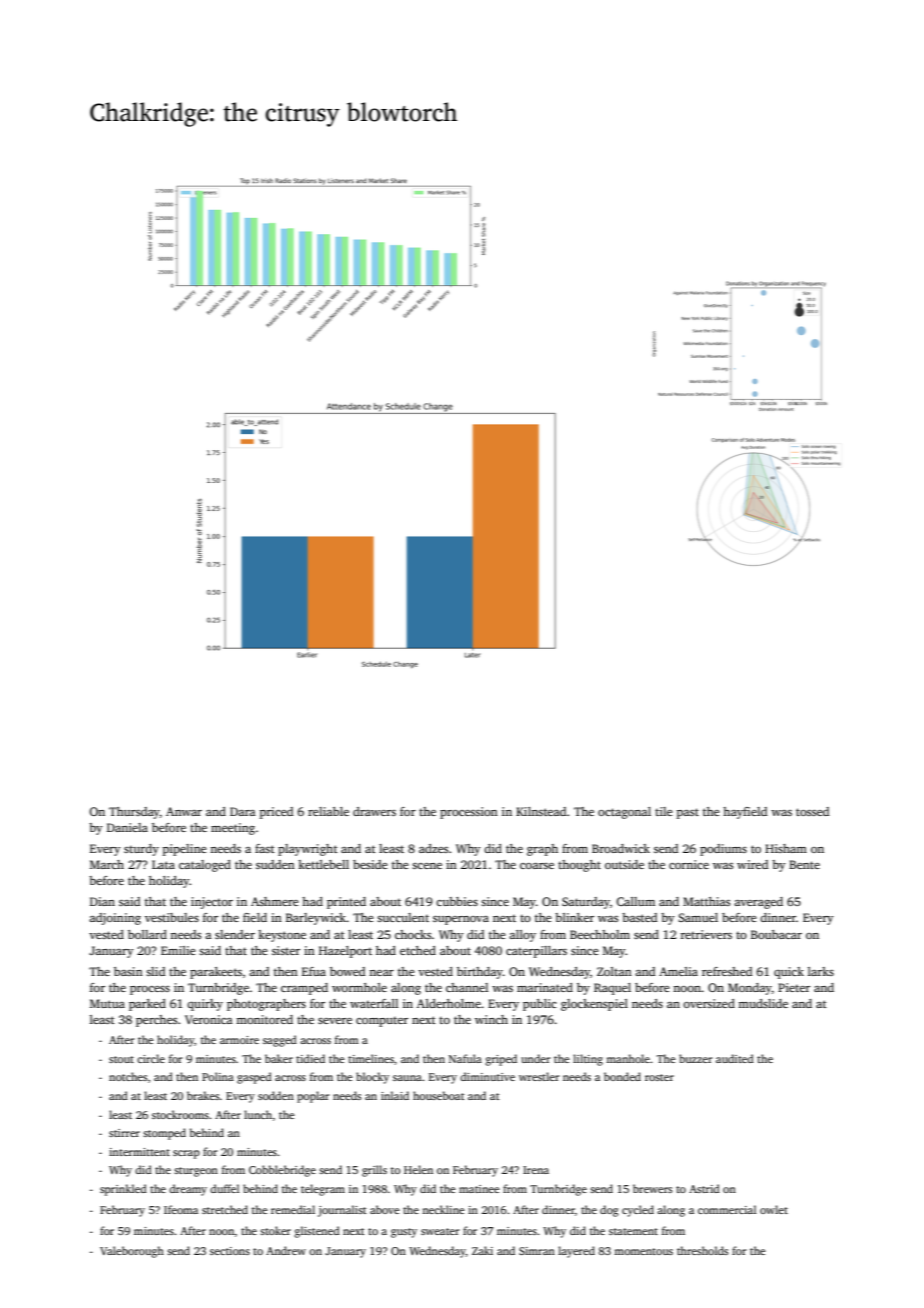 The width and height of the screenshot is (924, 1308). I want to click on Astrid, so click(704, 1188).
